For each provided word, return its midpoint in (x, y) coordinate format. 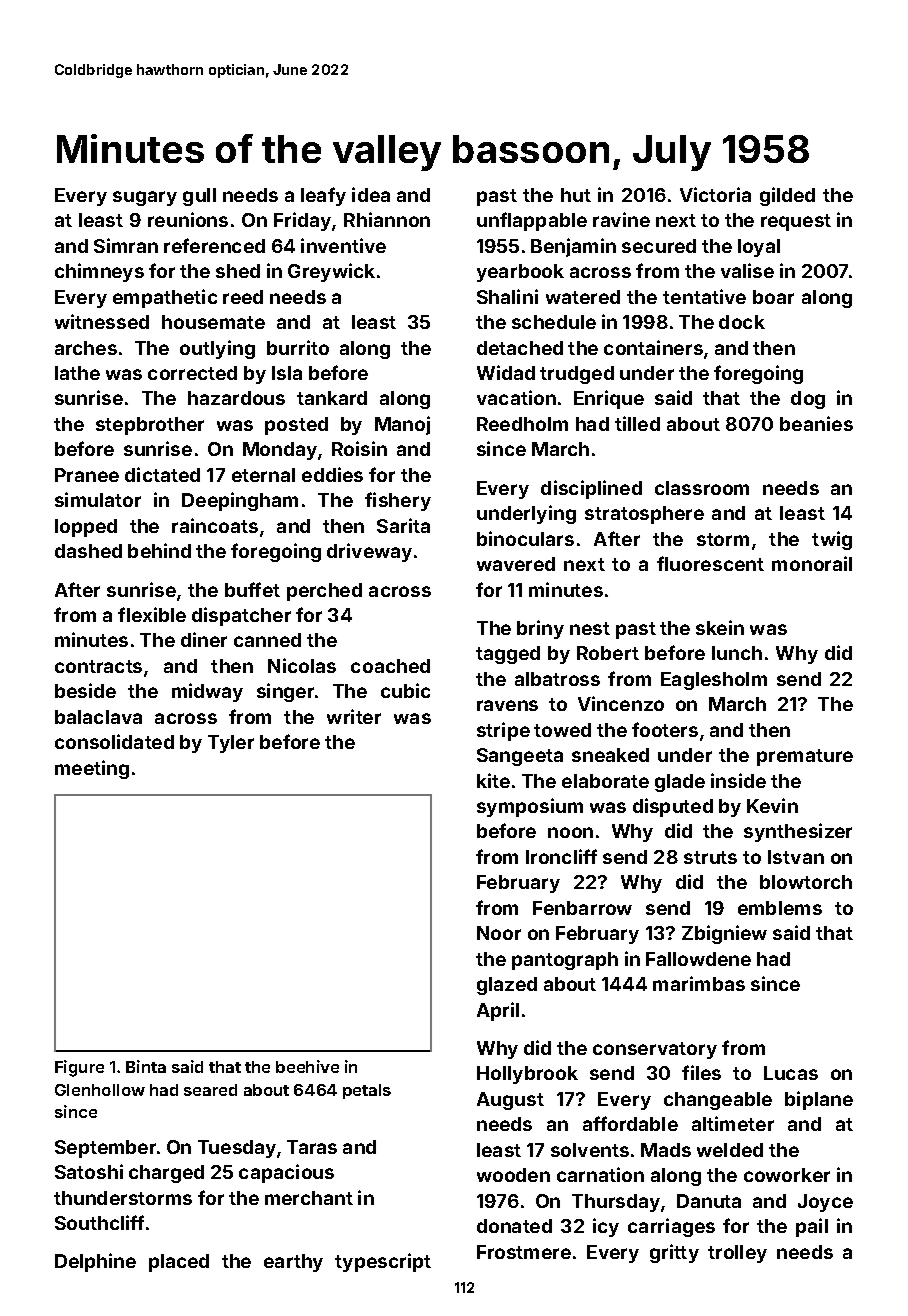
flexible (152, 614)
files (701, 1072)
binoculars (525, 538)
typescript (383, 1262)
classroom (702, 488)
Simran (126, 245)
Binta (146, 1066)
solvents (590, 1150)
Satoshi (89, 1171)
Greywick (331, 272)
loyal (759, 248)
